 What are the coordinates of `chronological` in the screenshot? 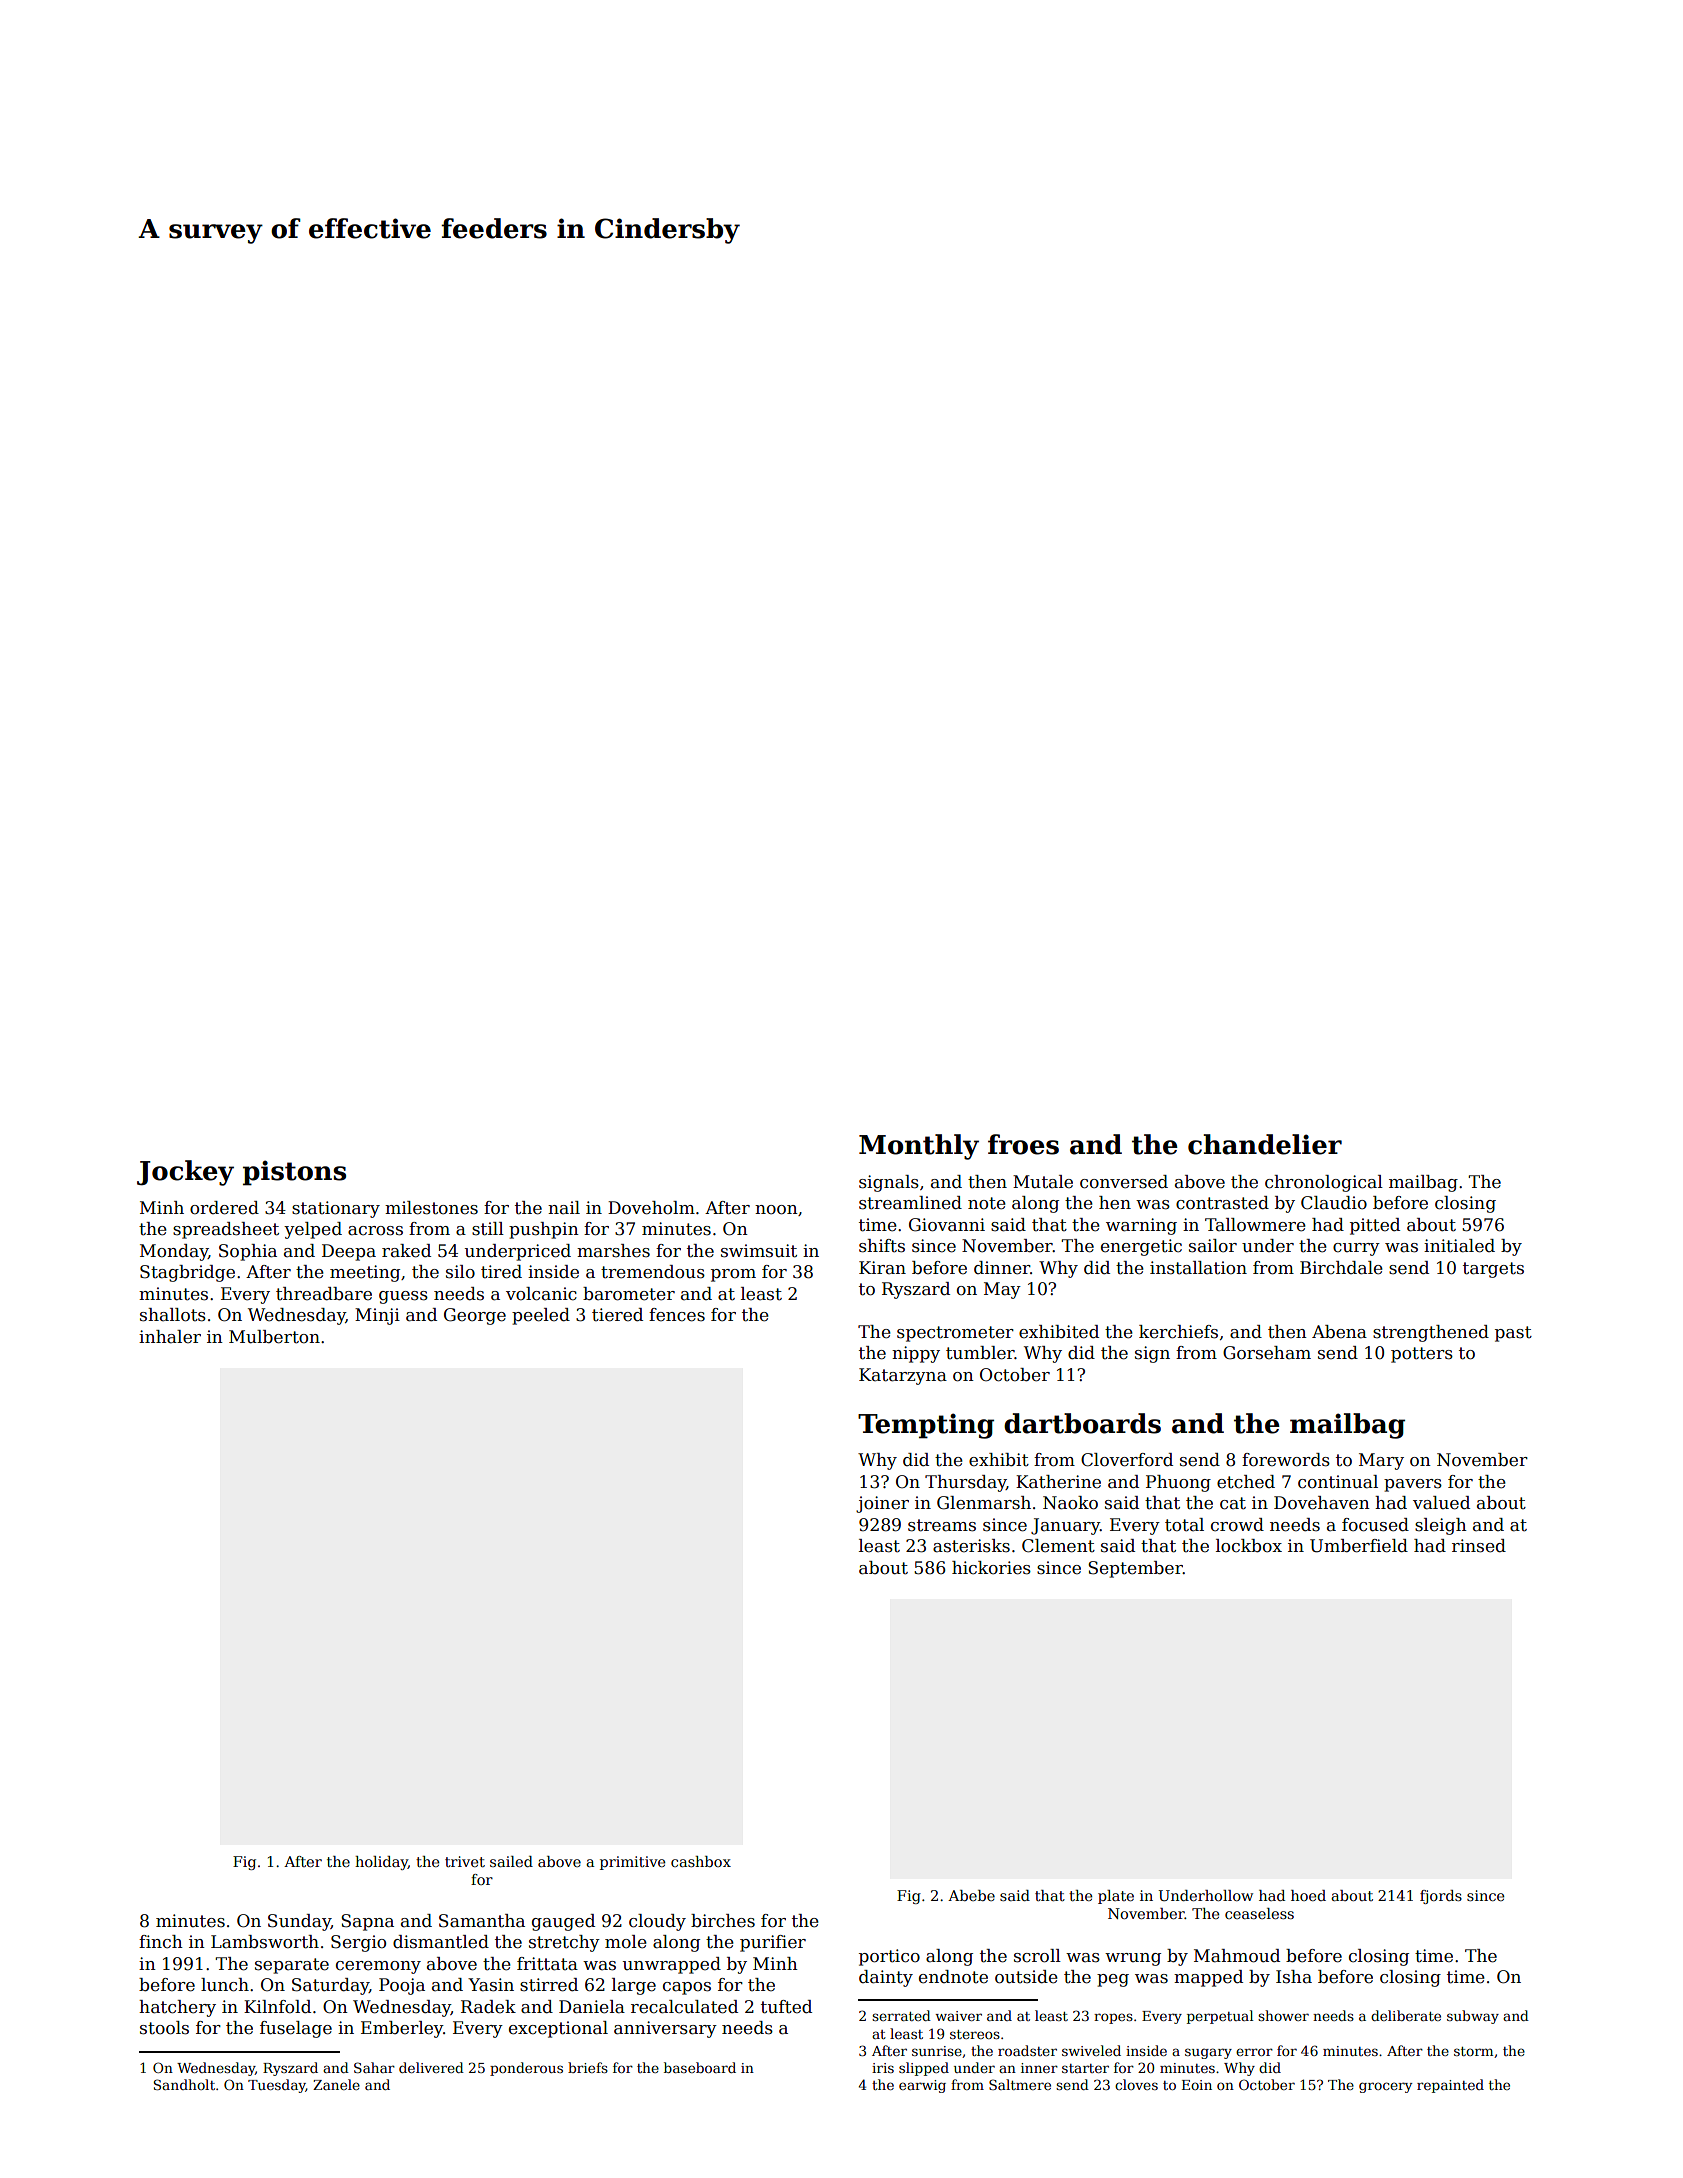 It's located at (1324, 1183).
